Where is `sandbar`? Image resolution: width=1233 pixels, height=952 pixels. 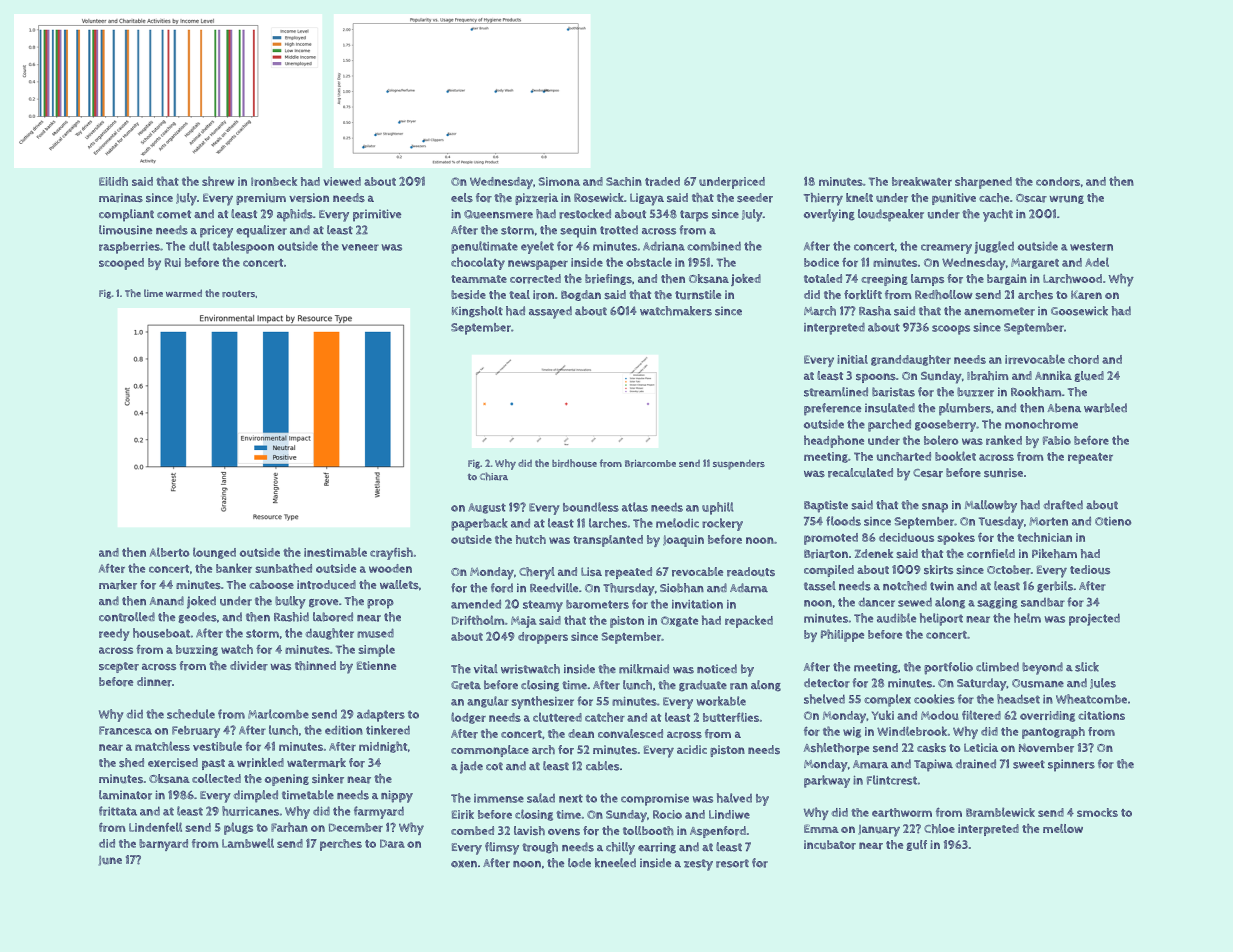
sandbar is located at coordinates (1043, 602).
